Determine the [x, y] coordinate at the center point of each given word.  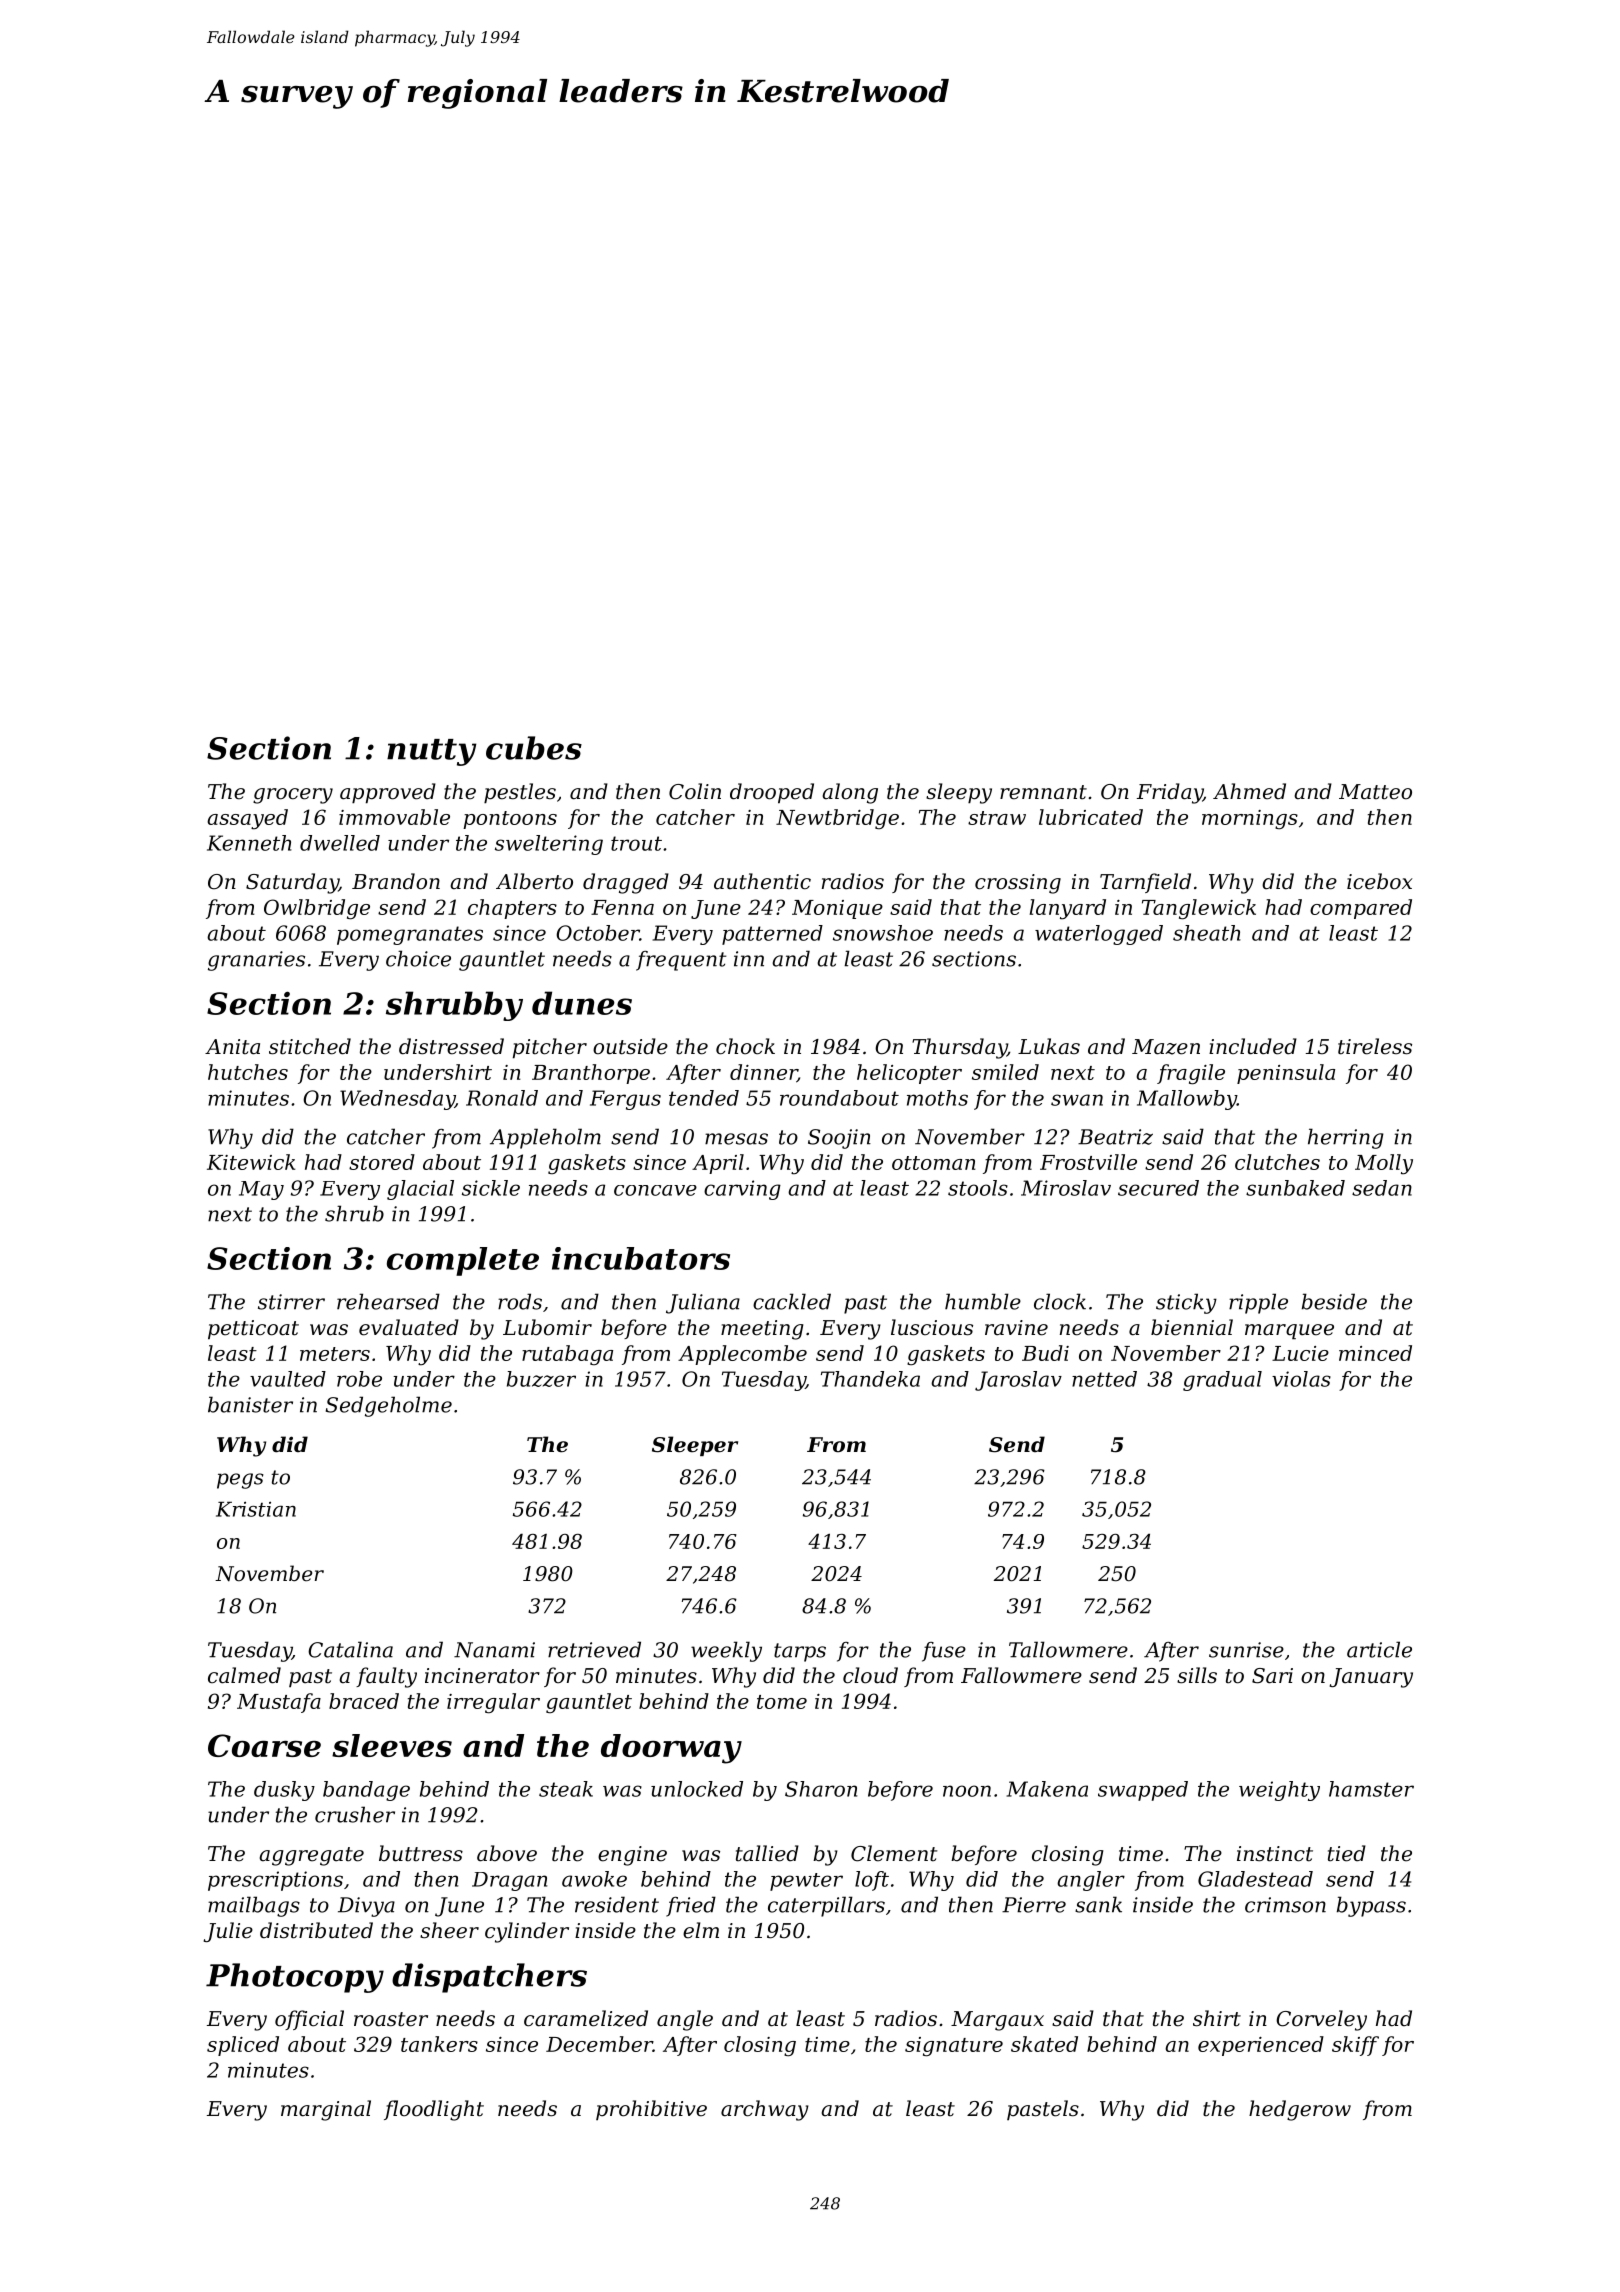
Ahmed [1249, 791]
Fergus [625, 1100]
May [261, 1190]
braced [364, 1701]
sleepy [959, 793]
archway [765, 2110]
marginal [326, 2110]
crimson [1285, 1905]
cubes [534, 748]
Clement [894, 1853]
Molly [1384, 1164]
